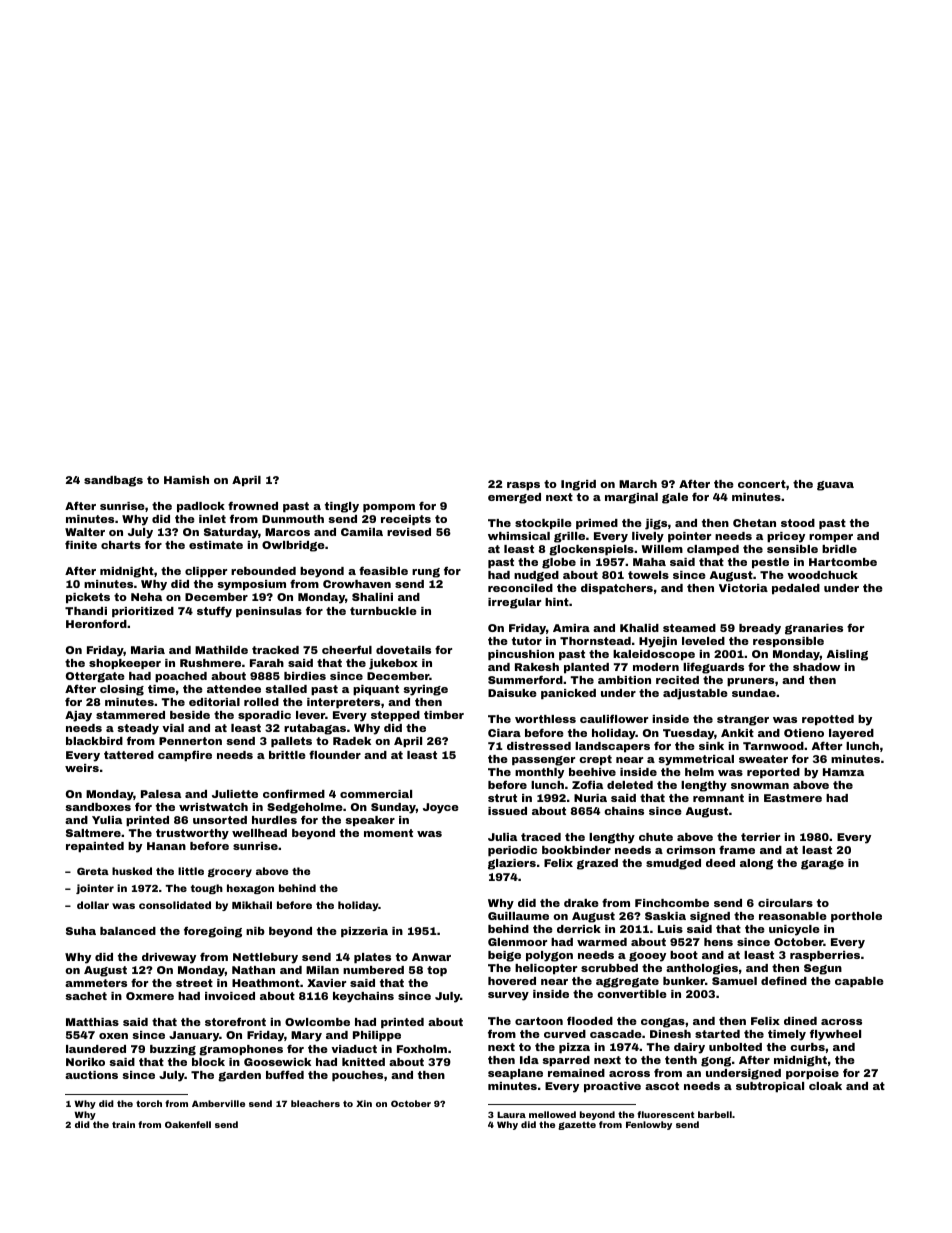 The image size is (952, 1233). I want to click on gazette, so click(577, 1126).
